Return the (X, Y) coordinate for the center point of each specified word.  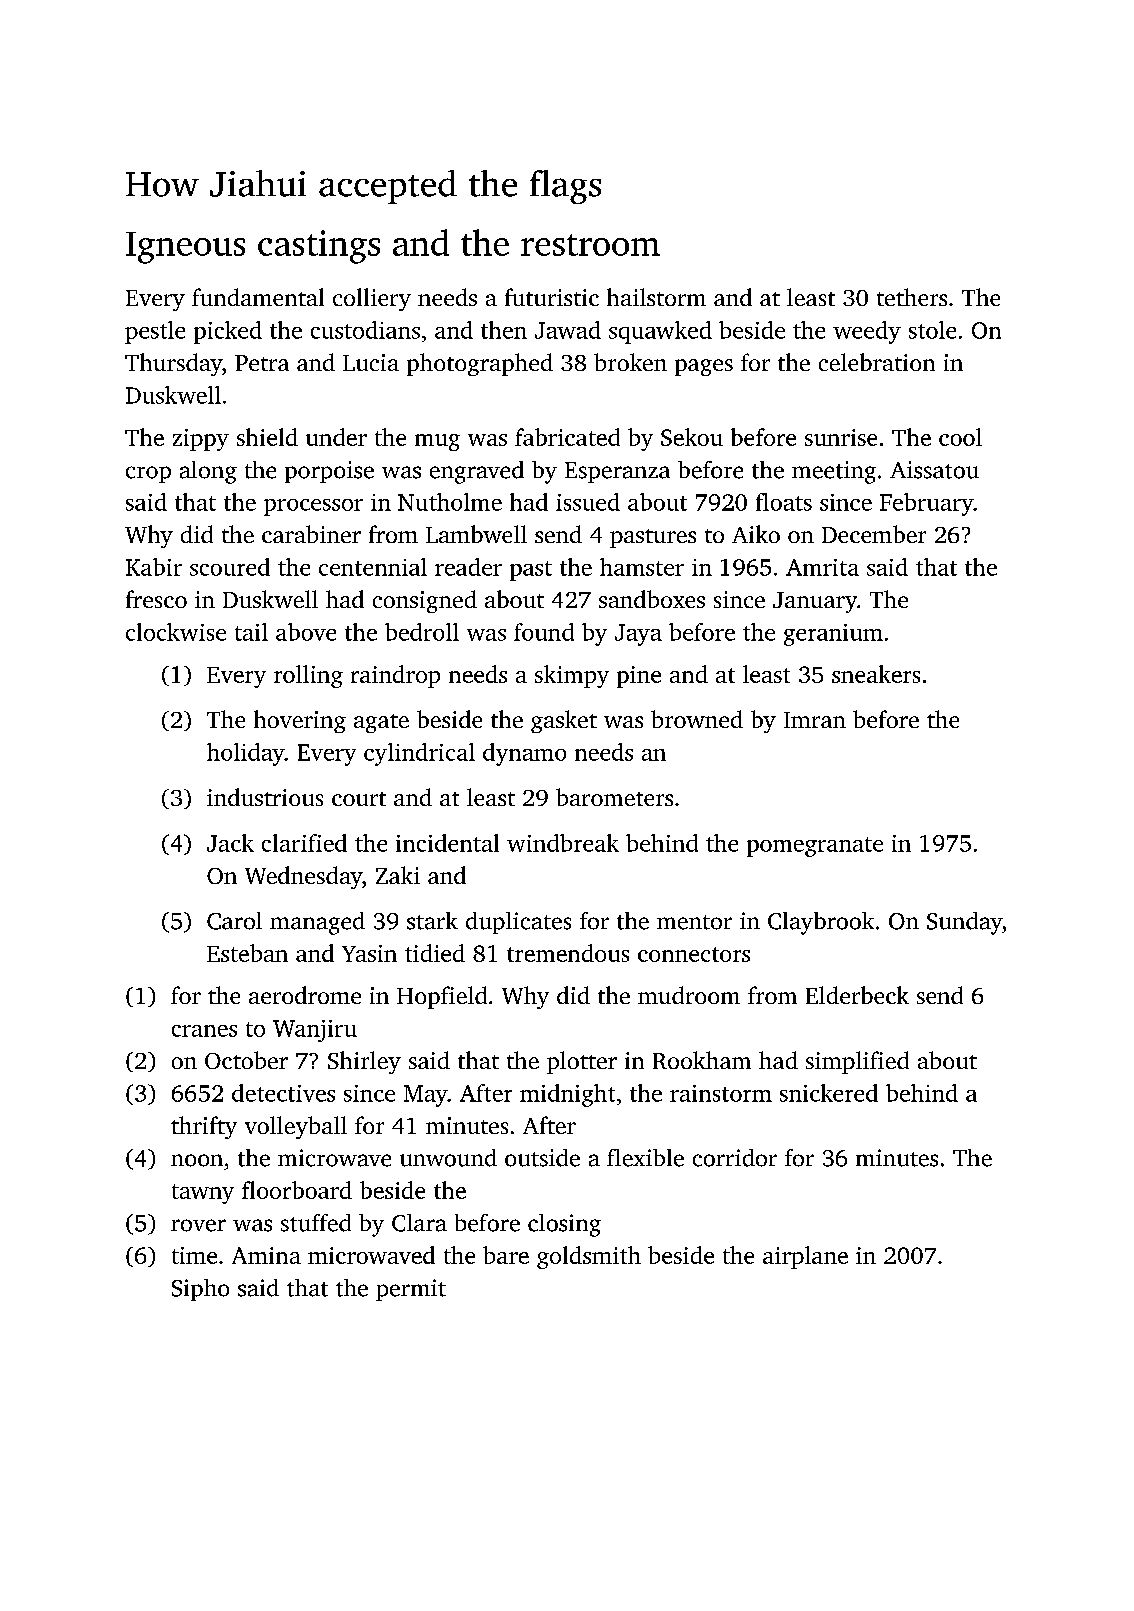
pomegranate (815, 847)
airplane (805, 1257)
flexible (645, 1158)
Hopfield (442, 997)
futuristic (552, 297)
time (194, 1255)
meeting (834, 472)
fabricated (567, 437)
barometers (614, 797)
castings (319, 247)
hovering (300, 721)
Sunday (964, 923)
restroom (590, 245)
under (336, 437)
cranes (204, 1031)
